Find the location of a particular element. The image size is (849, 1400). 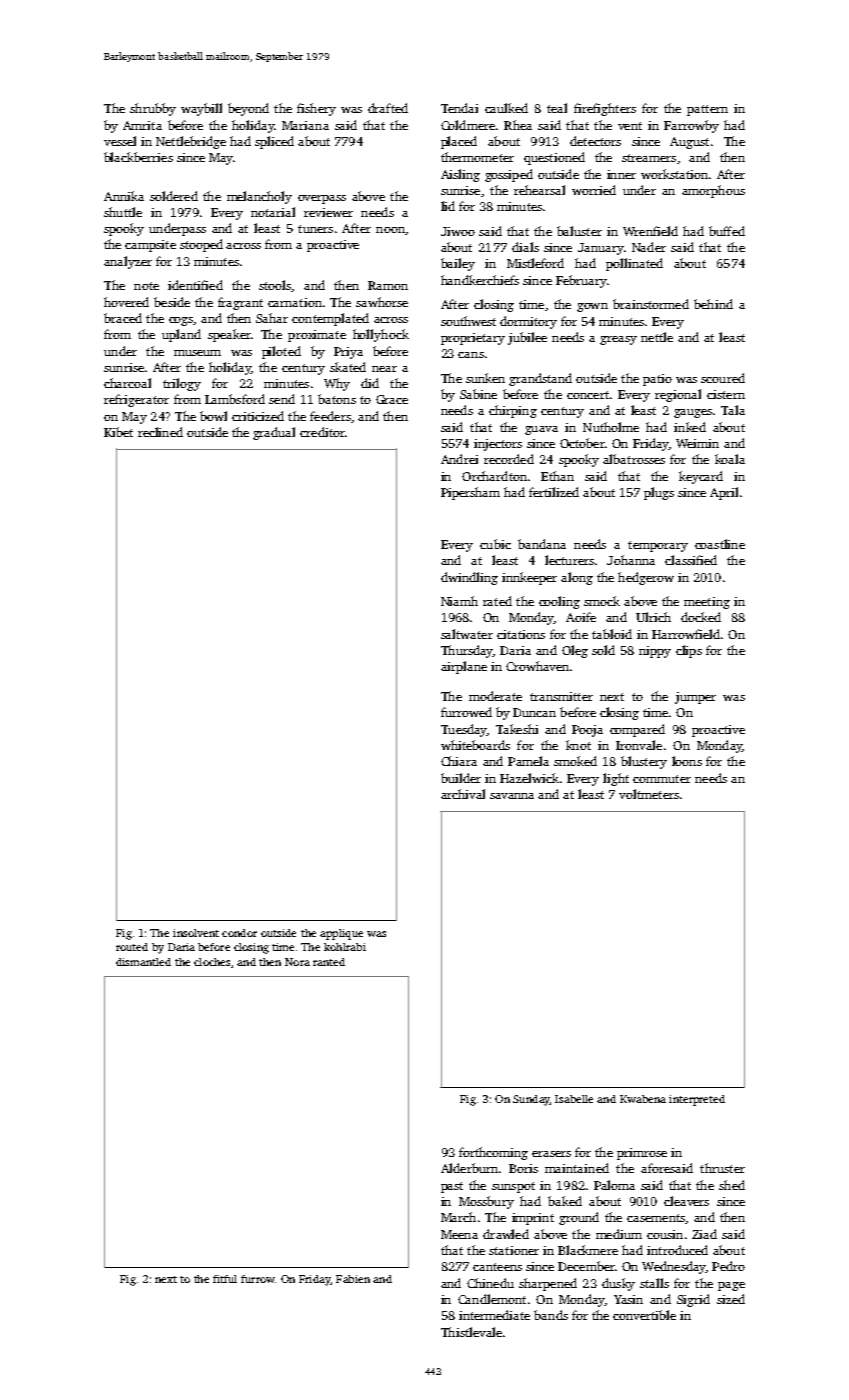

routed is located at coordinates (132, 947).
